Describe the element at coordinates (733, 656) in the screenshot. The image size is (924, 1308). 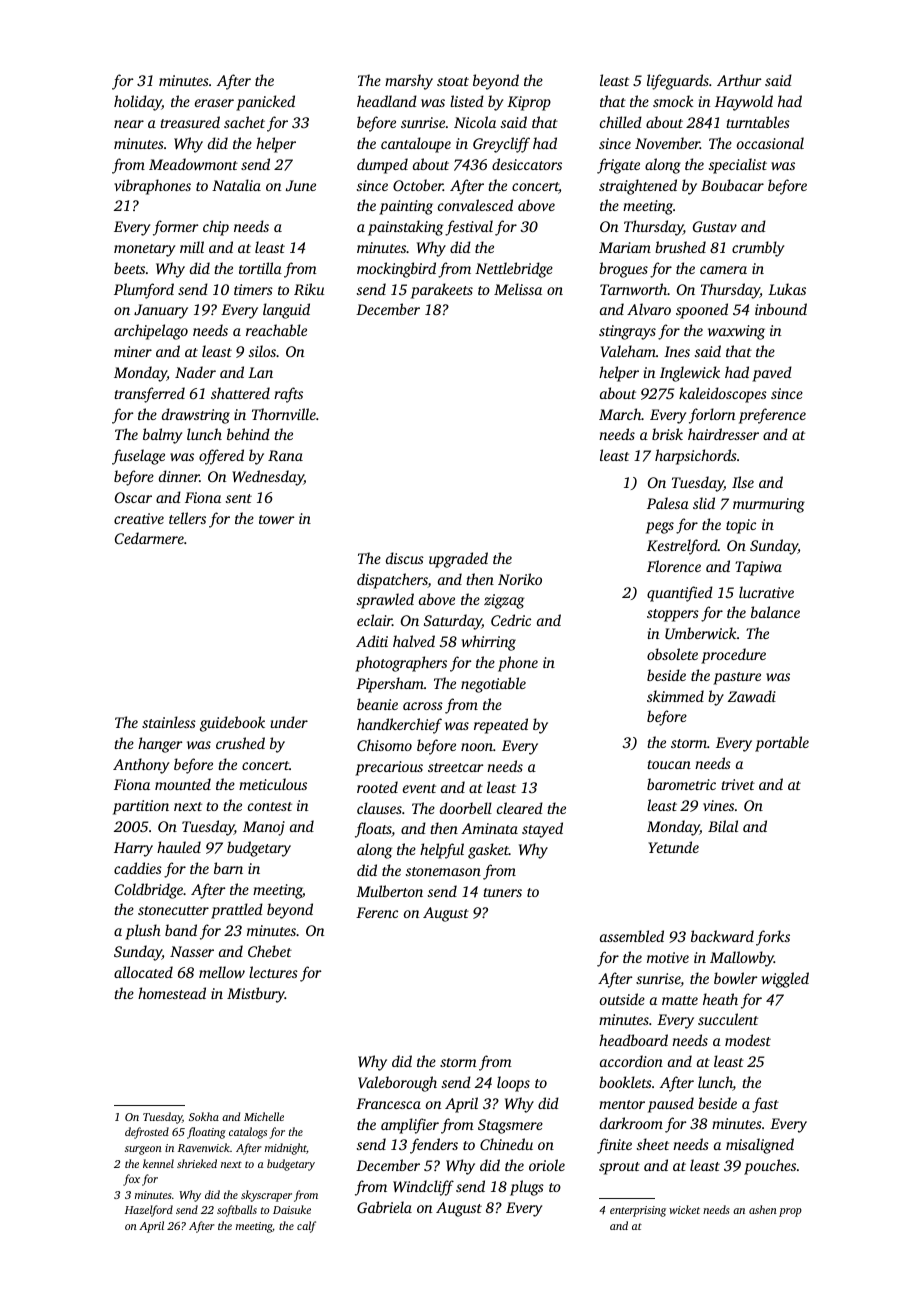
I see `procedure` at that location.
